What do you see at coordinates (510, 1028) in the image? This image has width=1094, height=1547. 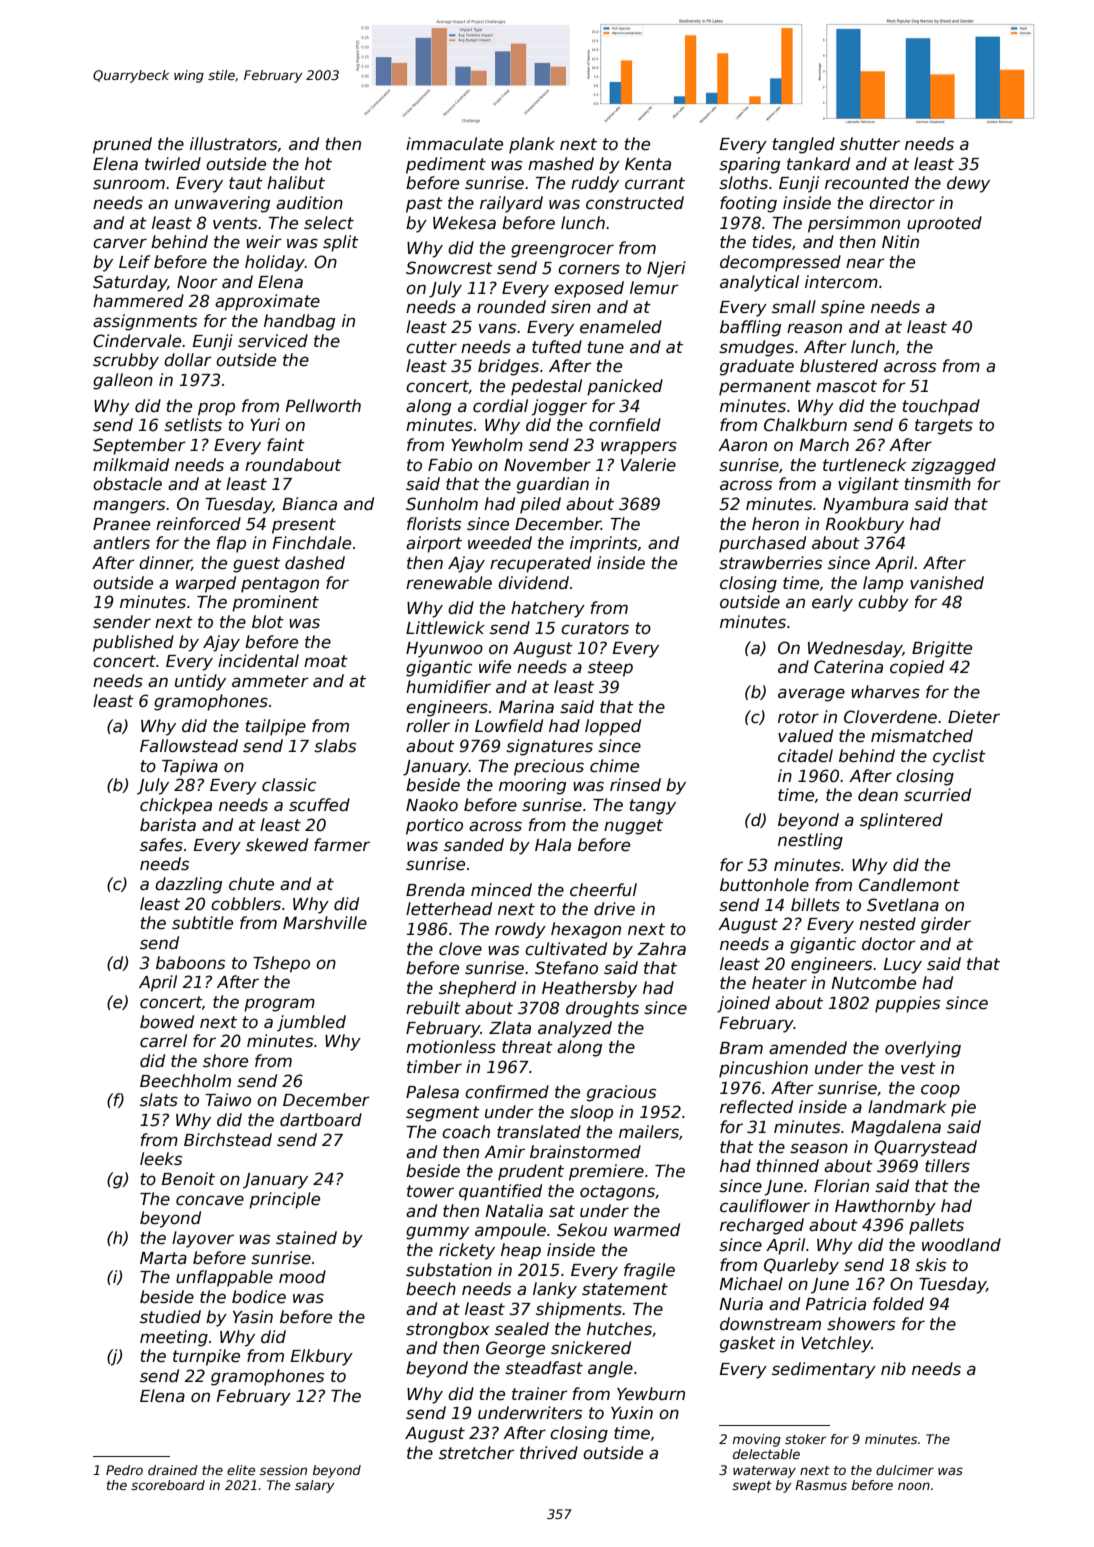 I see `Zlata` at bounding box center [510, 1028].
